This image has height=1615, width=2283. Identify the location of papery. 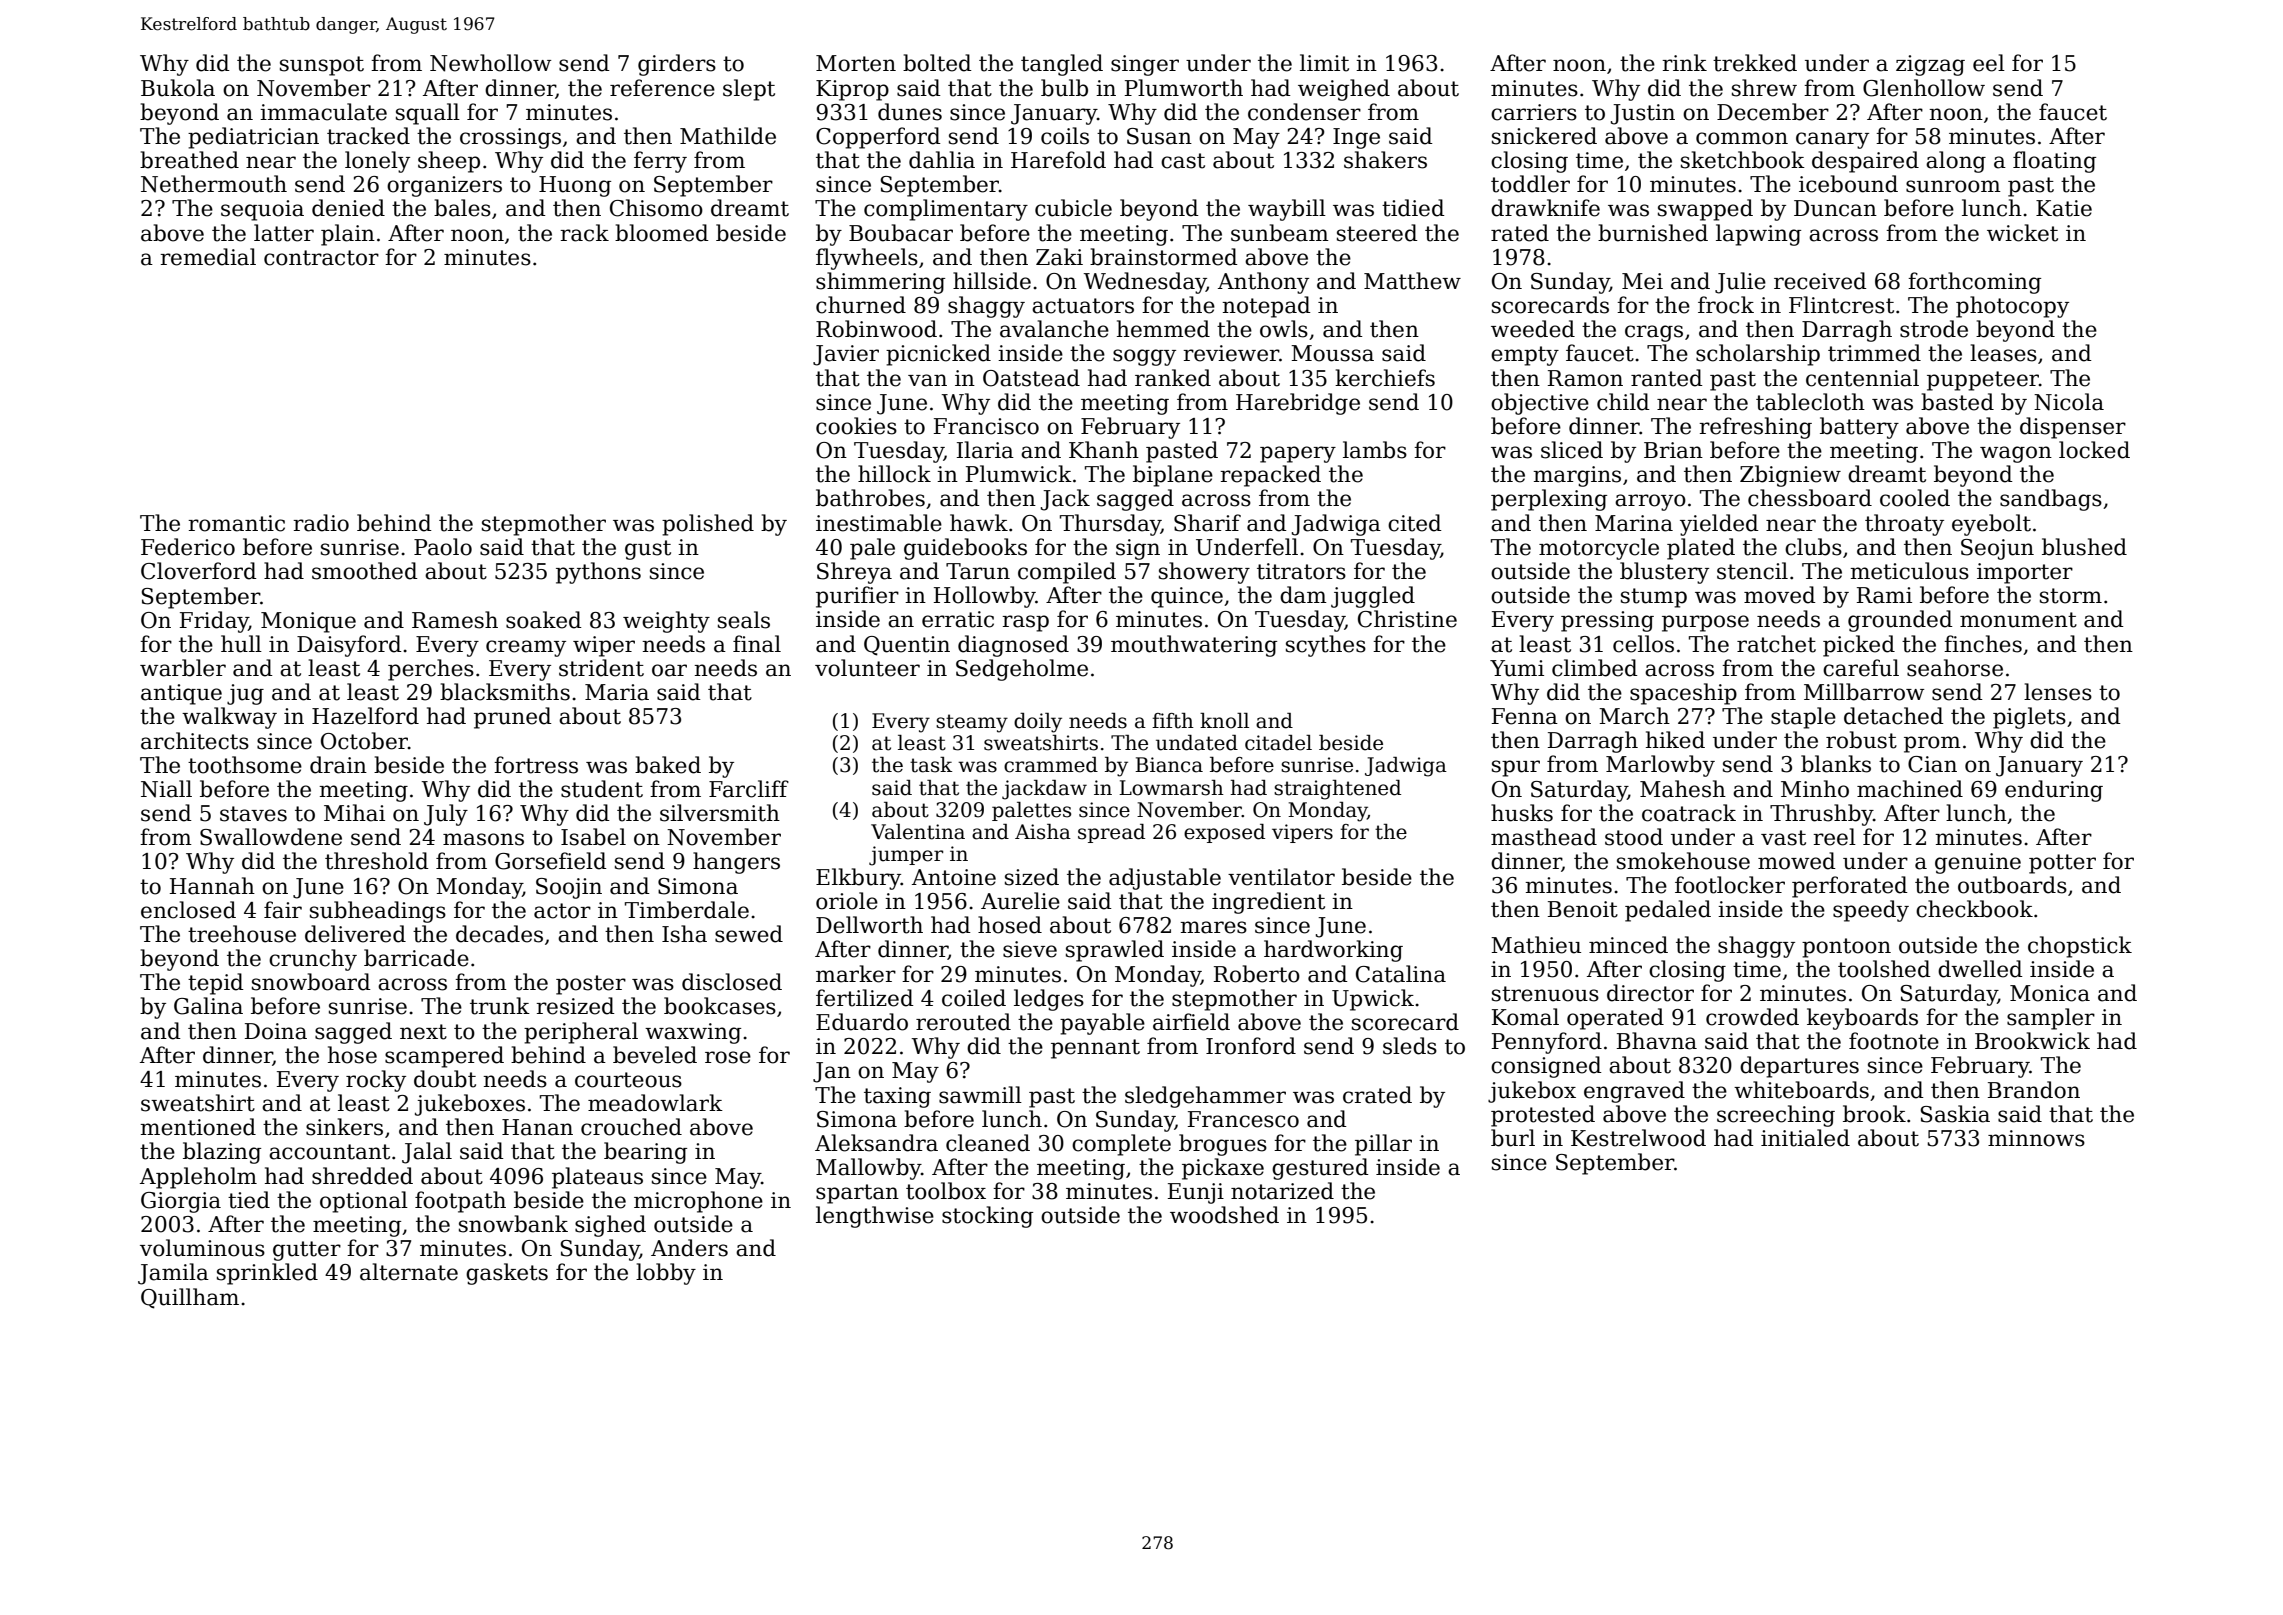
(1298, 454).
